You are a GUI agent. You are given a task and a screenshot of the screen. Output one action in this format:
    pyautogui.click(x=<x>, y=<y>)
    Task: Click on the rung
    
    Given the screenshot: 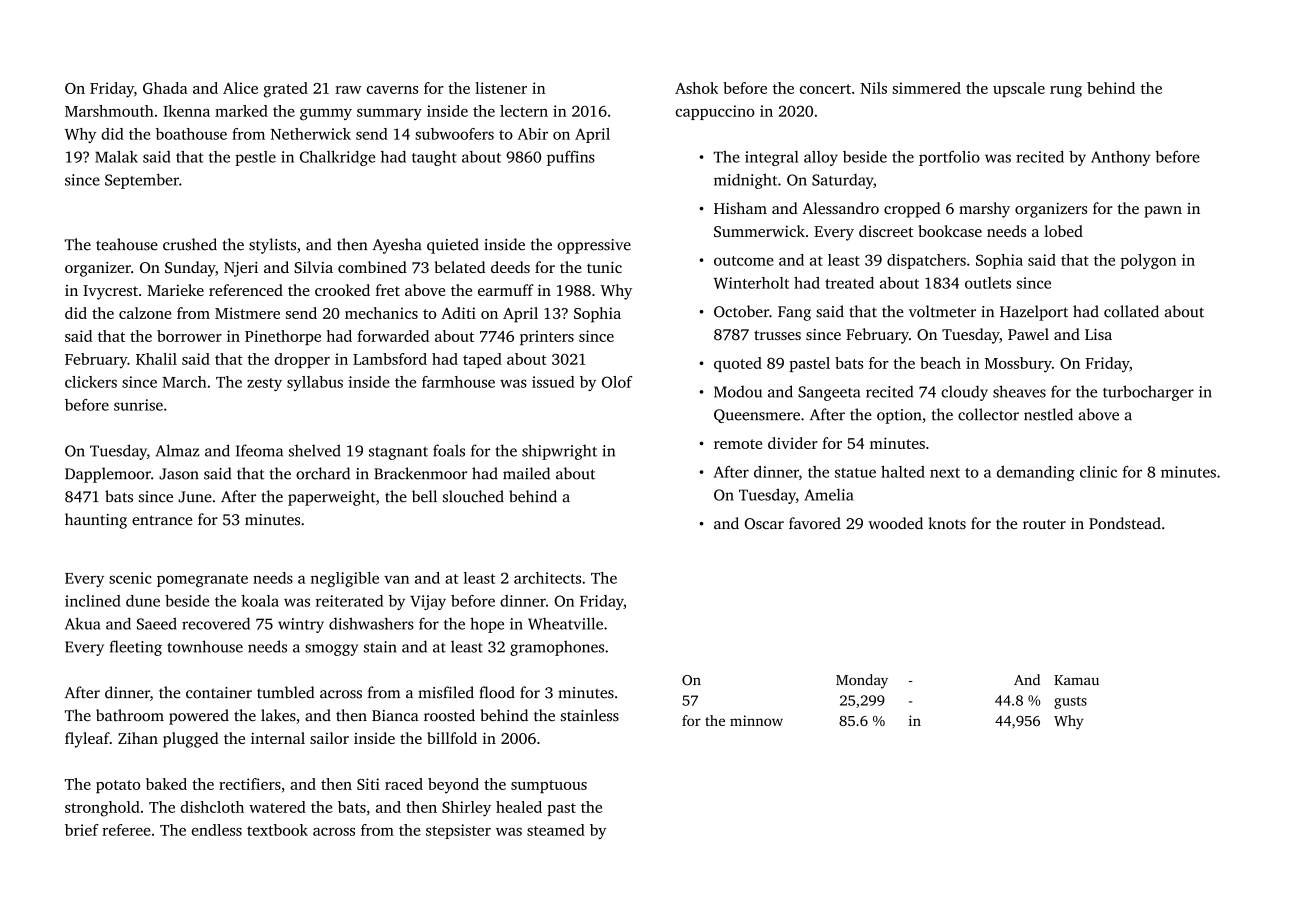 What is the action you would take?
    pyautogui.click(x=1066, y=92)
